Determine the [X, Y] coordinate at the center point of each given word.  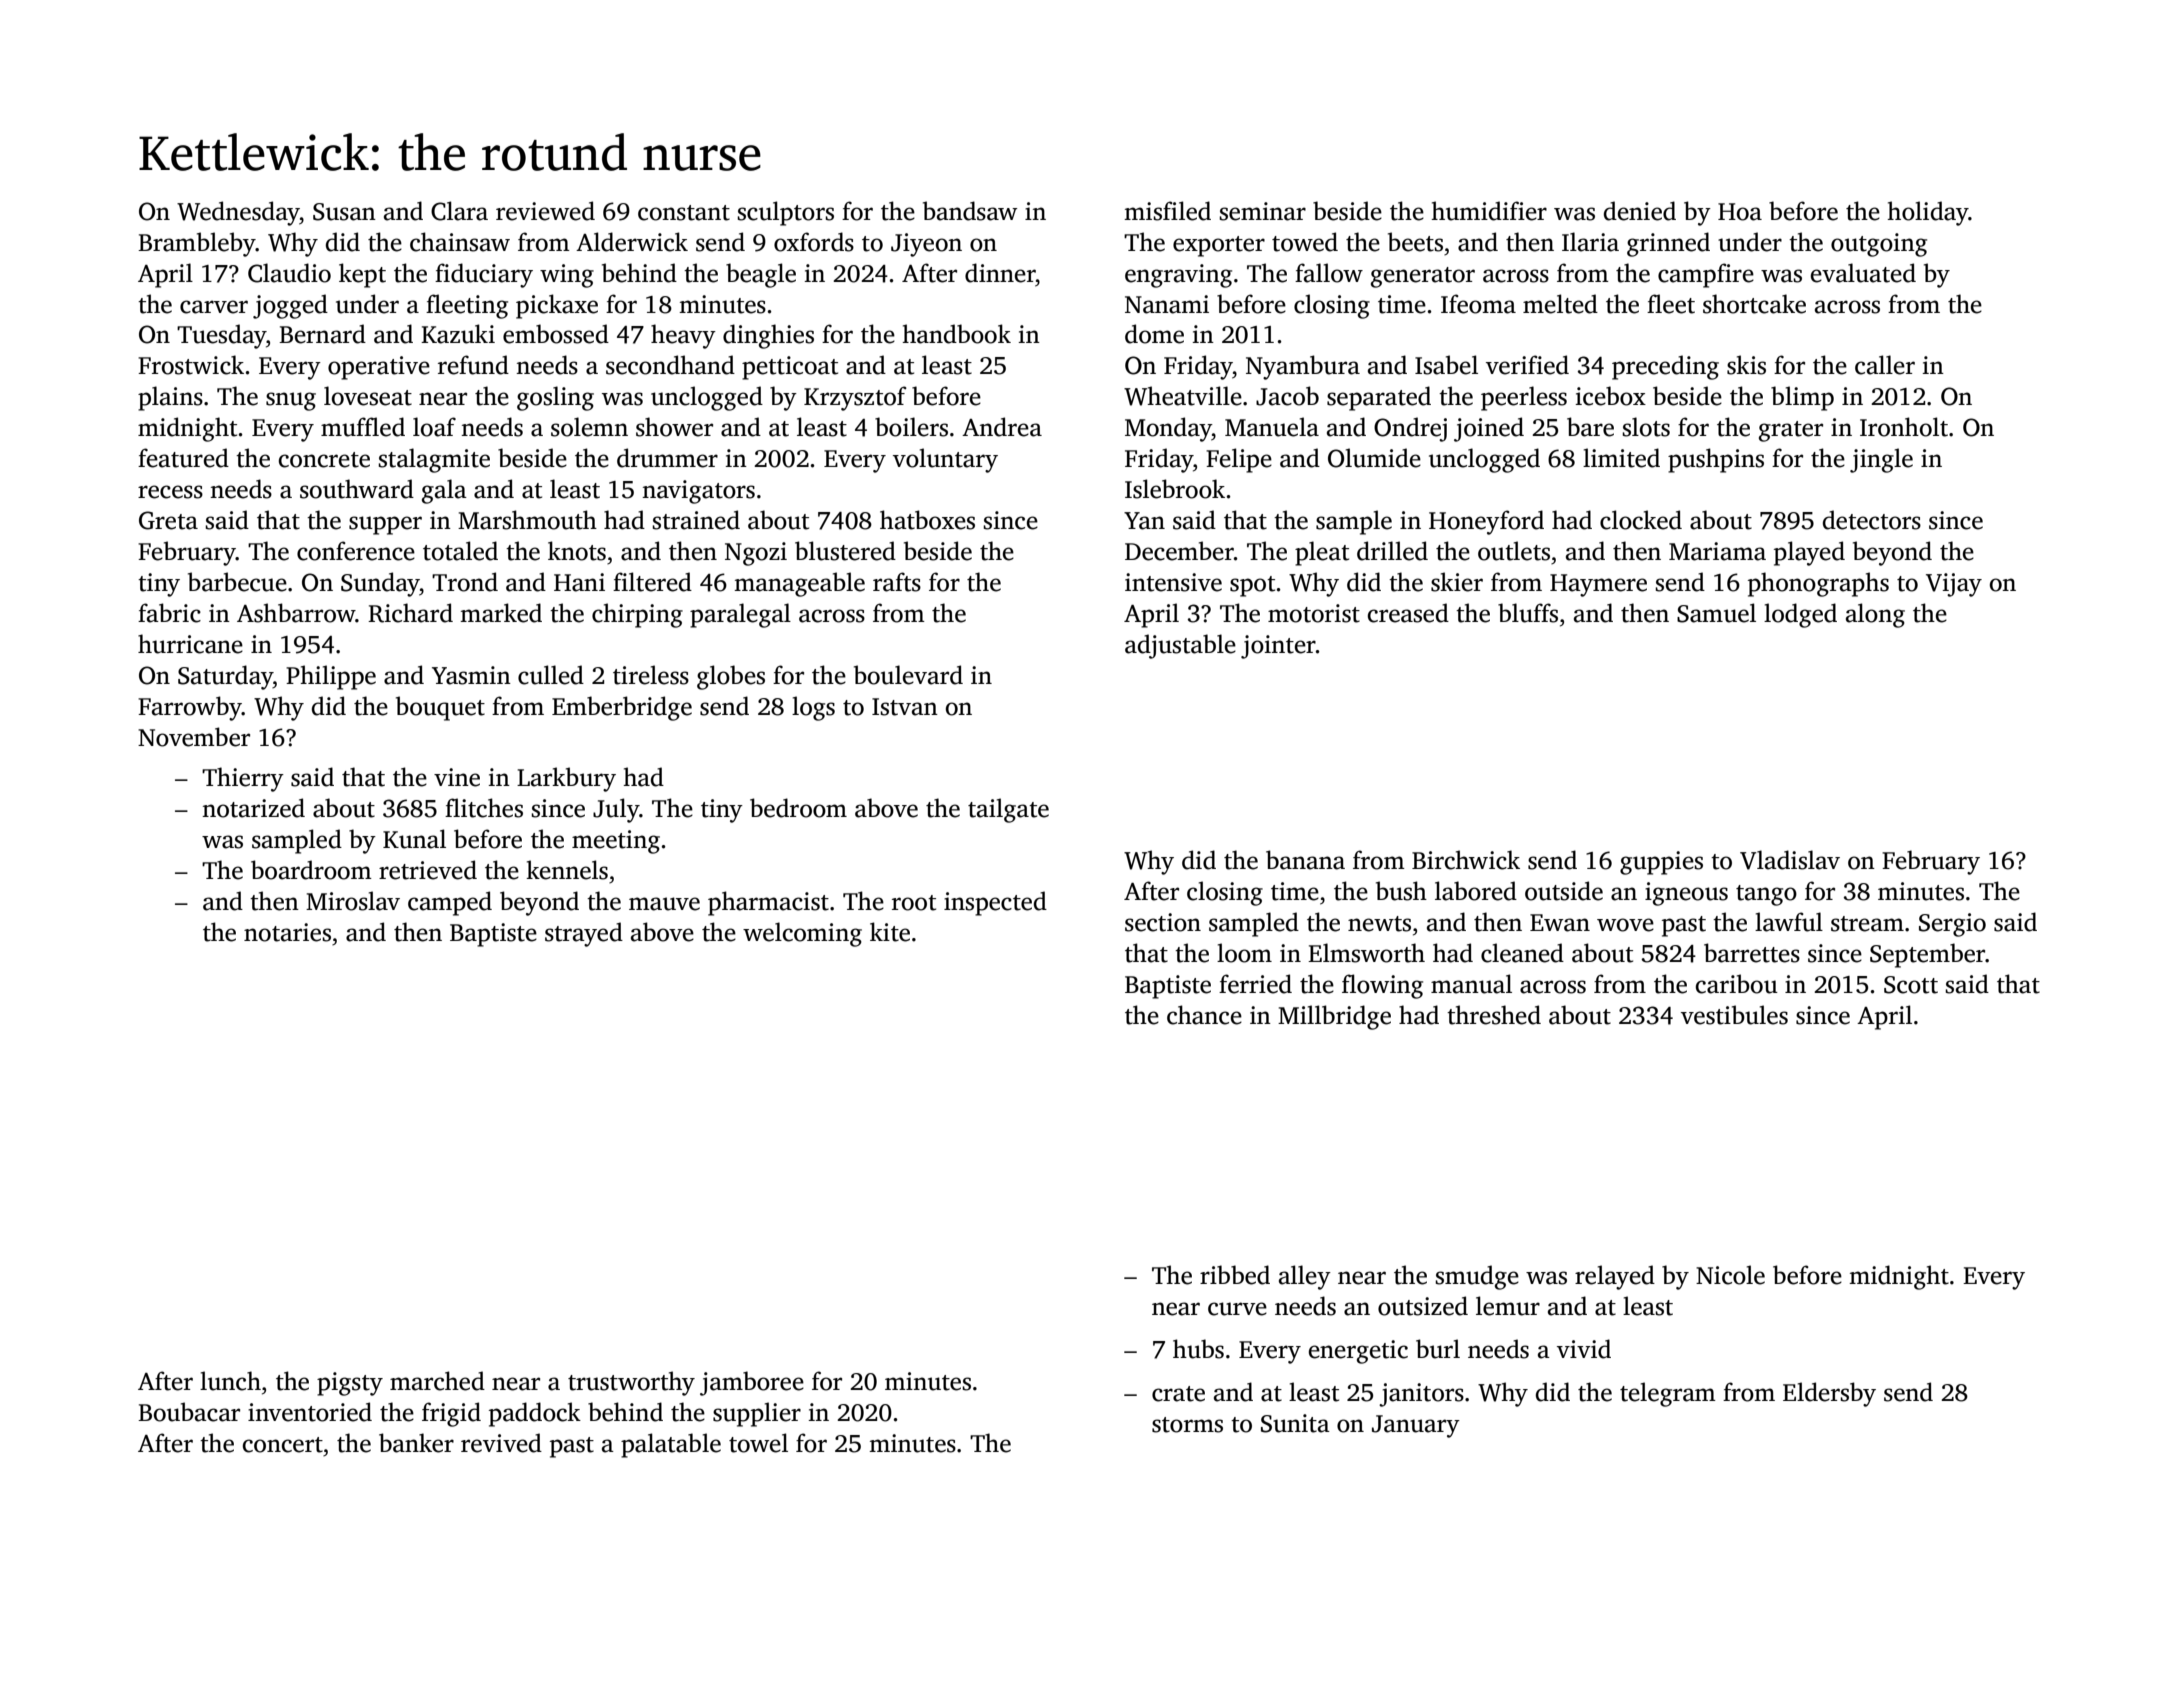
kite [890, 932]
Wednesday [238, 213]
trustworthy [631, 1383]
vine [457, 777]
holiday [1928, 213]
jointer [1278, 647]
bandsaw [970, 211]
